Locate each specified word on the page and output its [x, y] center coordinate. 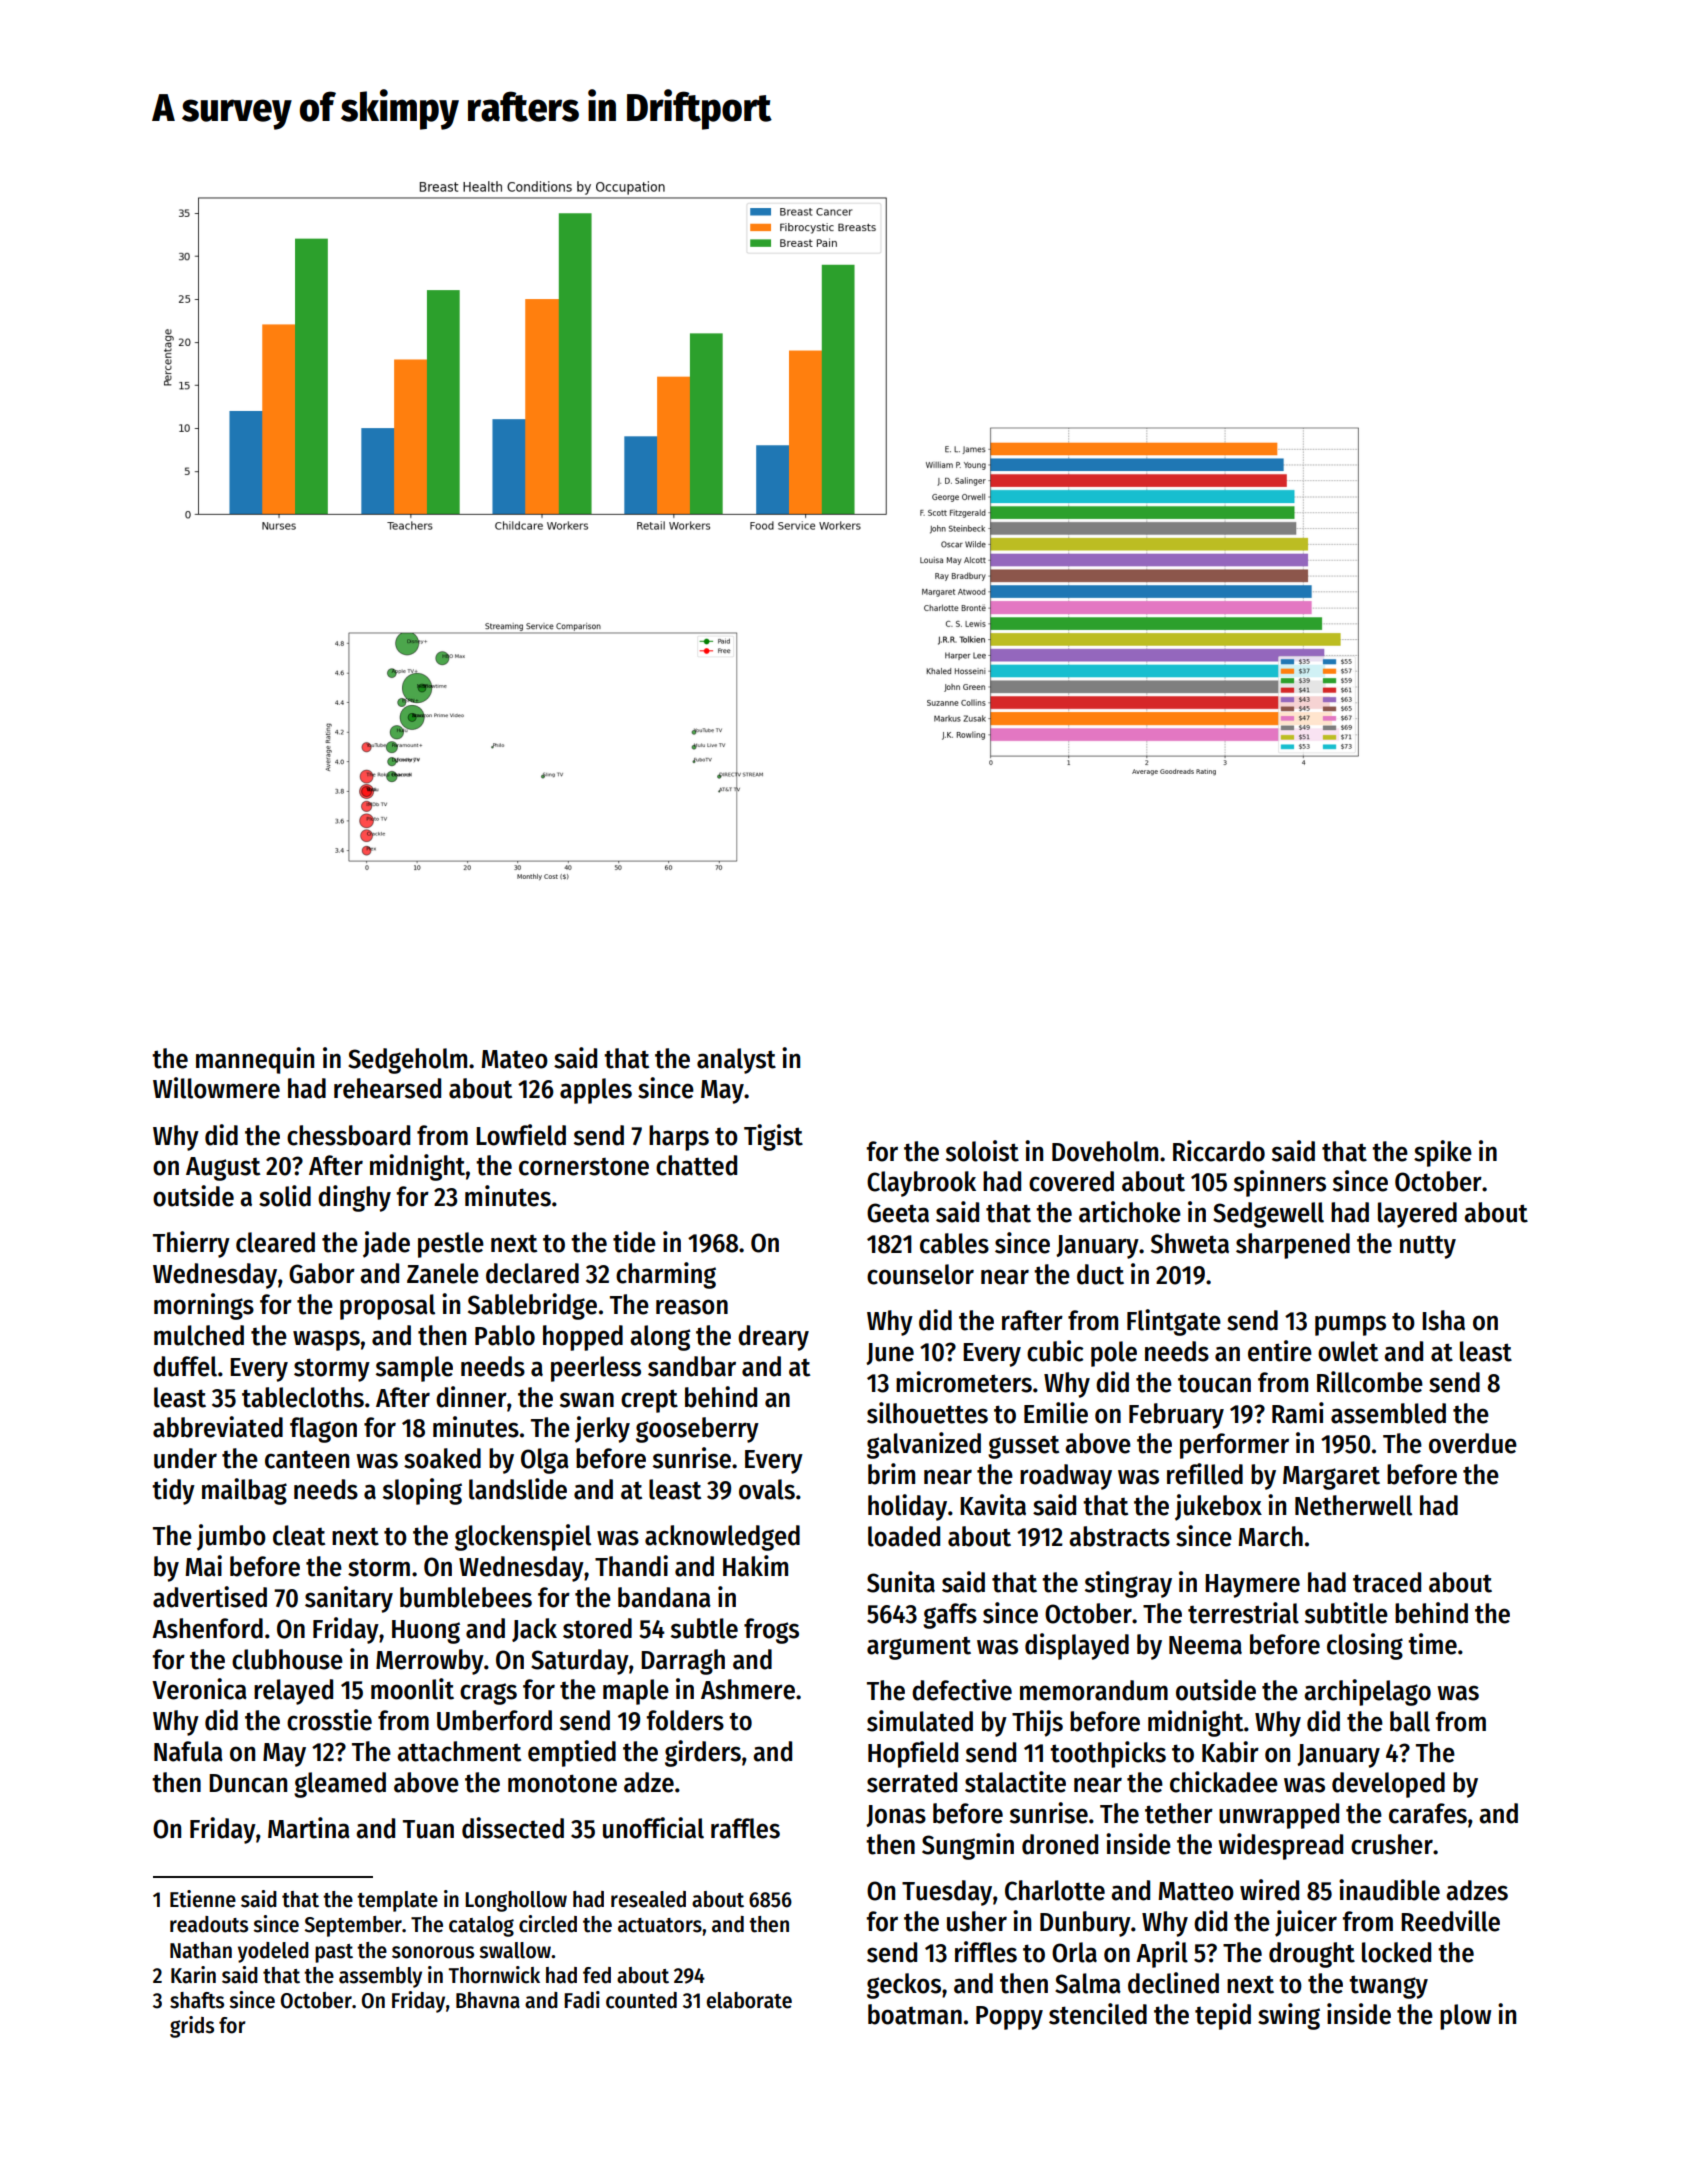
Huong [426, 1632]
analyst [736, 1061]
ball [1410, 1721]
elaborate [749, 2000]
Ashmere [748, 1689]
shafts [197, 2000]
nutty [1428, 1247]
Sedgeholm [407, 1061]
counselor [920, 1274]
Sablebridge [532, 1306]
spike [1443, 1153]
